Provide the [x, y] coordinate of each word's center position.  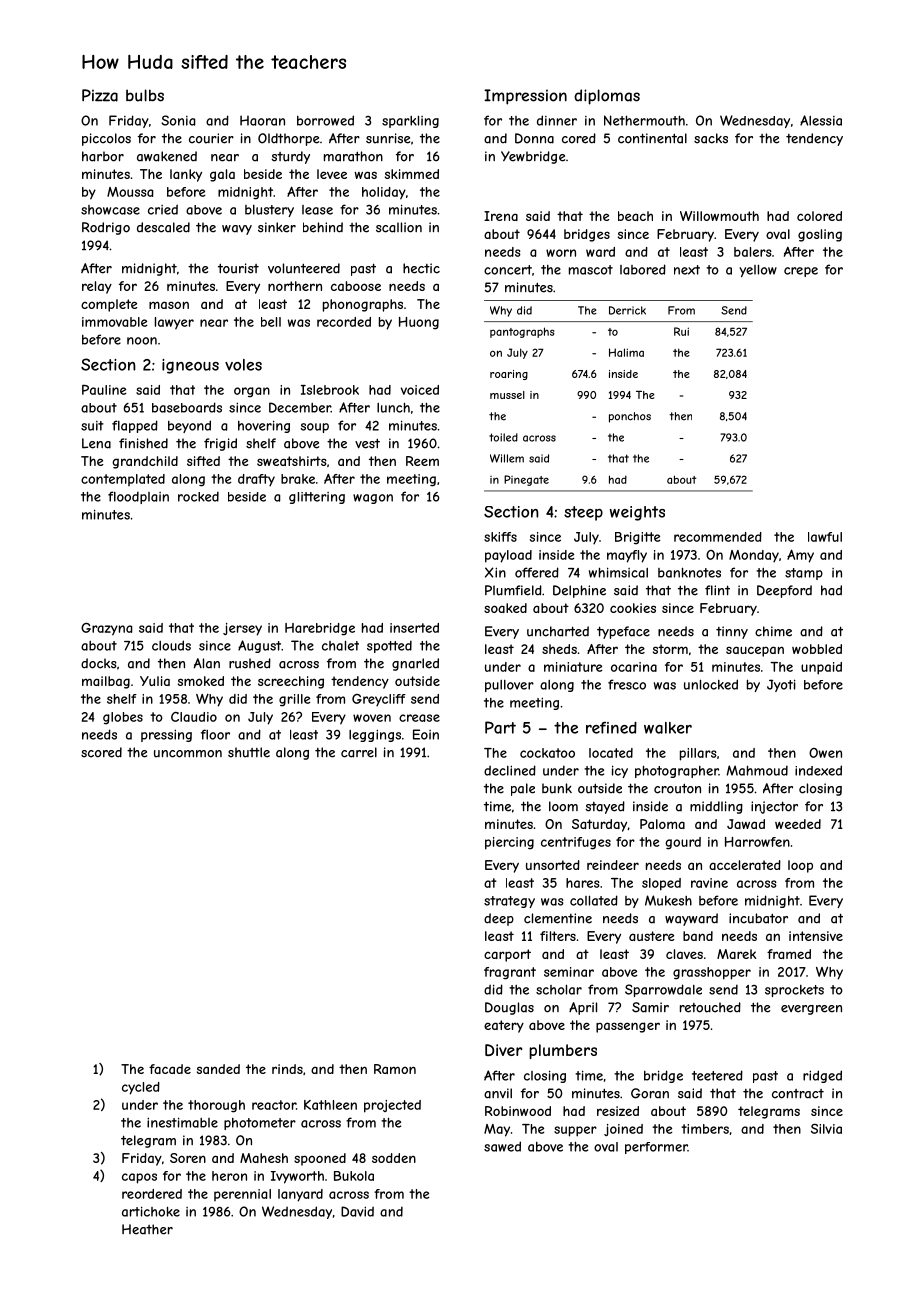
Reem [422, 461]
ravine [709, 883]
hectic [421, 268]
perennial [242, 1195]
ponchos [630, 417]
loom [563, 806]
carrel [359, 752]
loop [800, 866]
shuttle [249, 752]
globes [123, 718]
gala [222, 175]
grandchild [145, 462]
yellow [758, 270]
